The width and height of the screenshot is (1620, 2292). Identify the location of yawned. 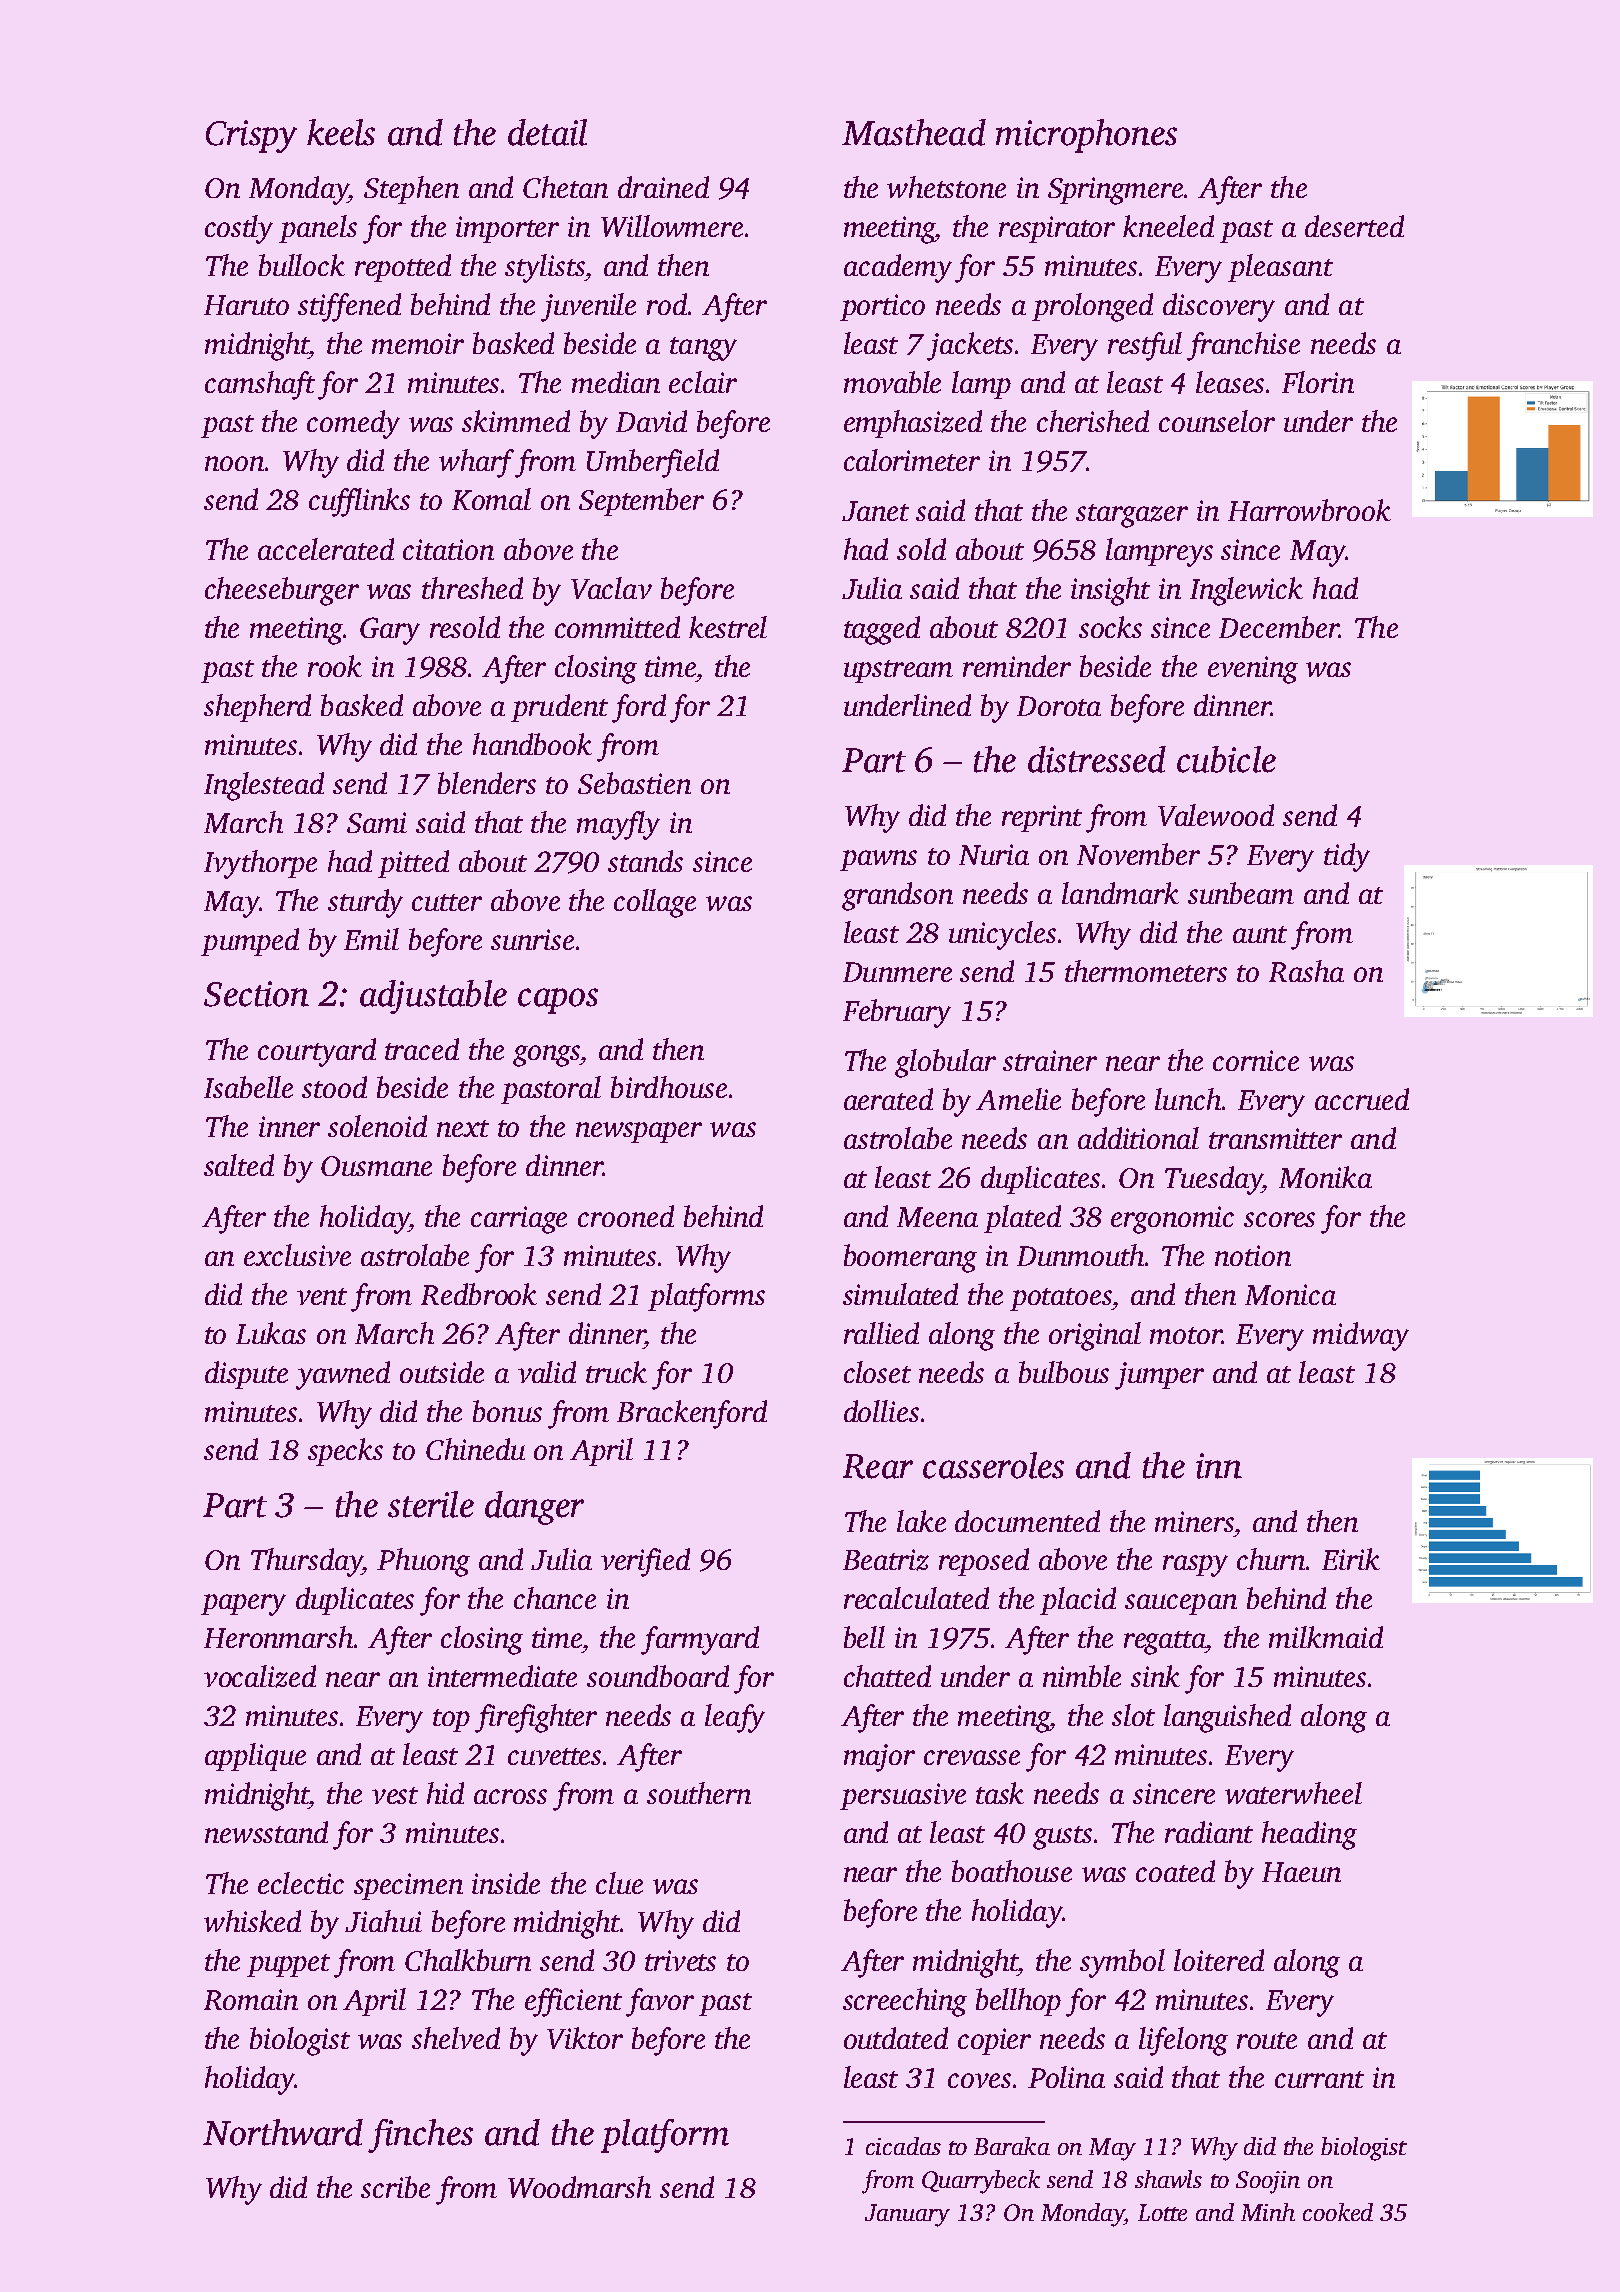
(343, 1375).
